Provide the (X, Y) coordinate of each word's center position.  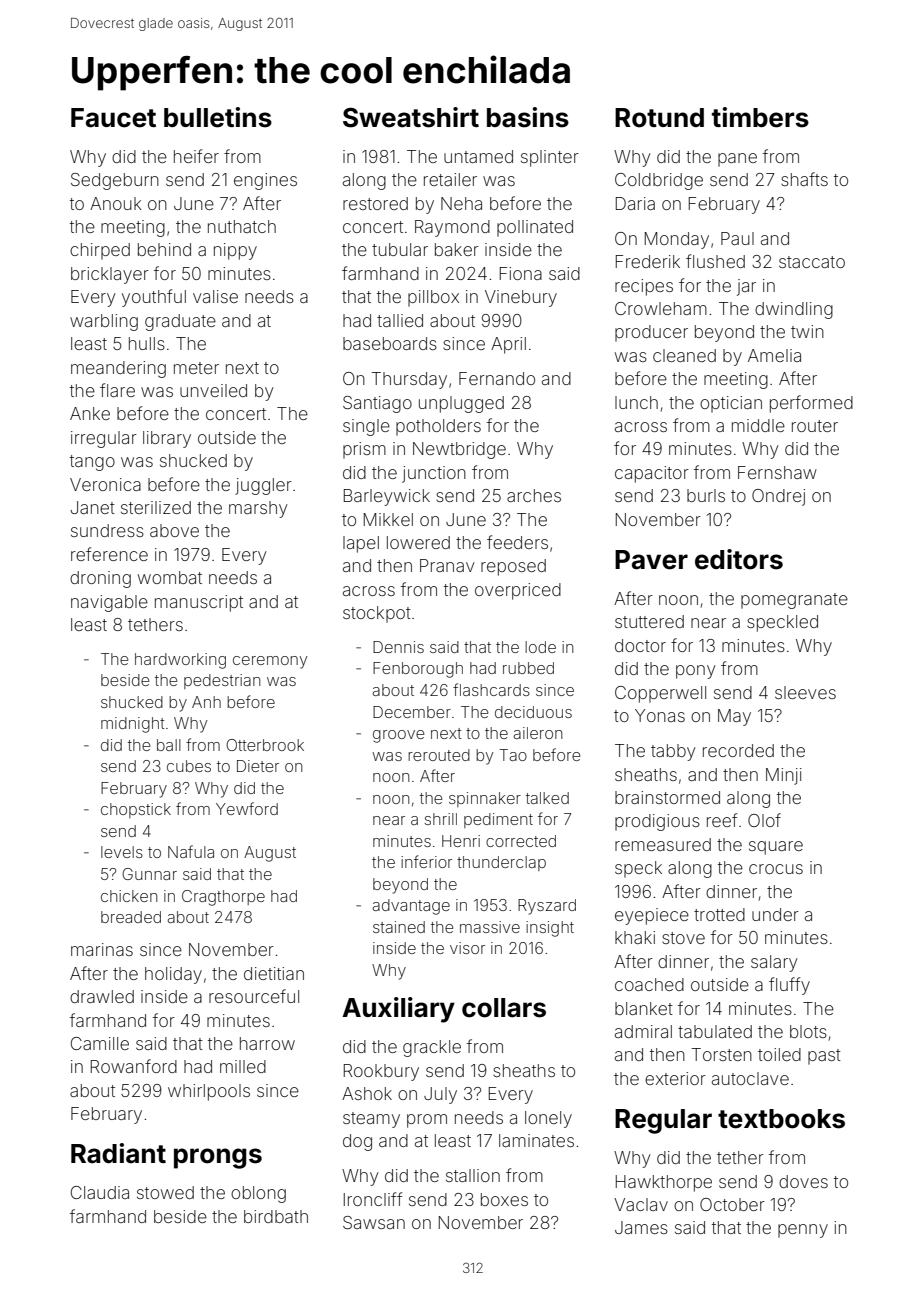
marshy (258, 509)
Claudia (100, 1192)
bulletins (218, 117)
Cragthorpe (223, 898)
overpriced (518, 591)
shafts (804, 179)
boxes (504, 1199)
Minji (784, 776)
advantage (411, 907)
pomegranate (794, 601)
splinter (550, 158)
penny (803, 1231)
